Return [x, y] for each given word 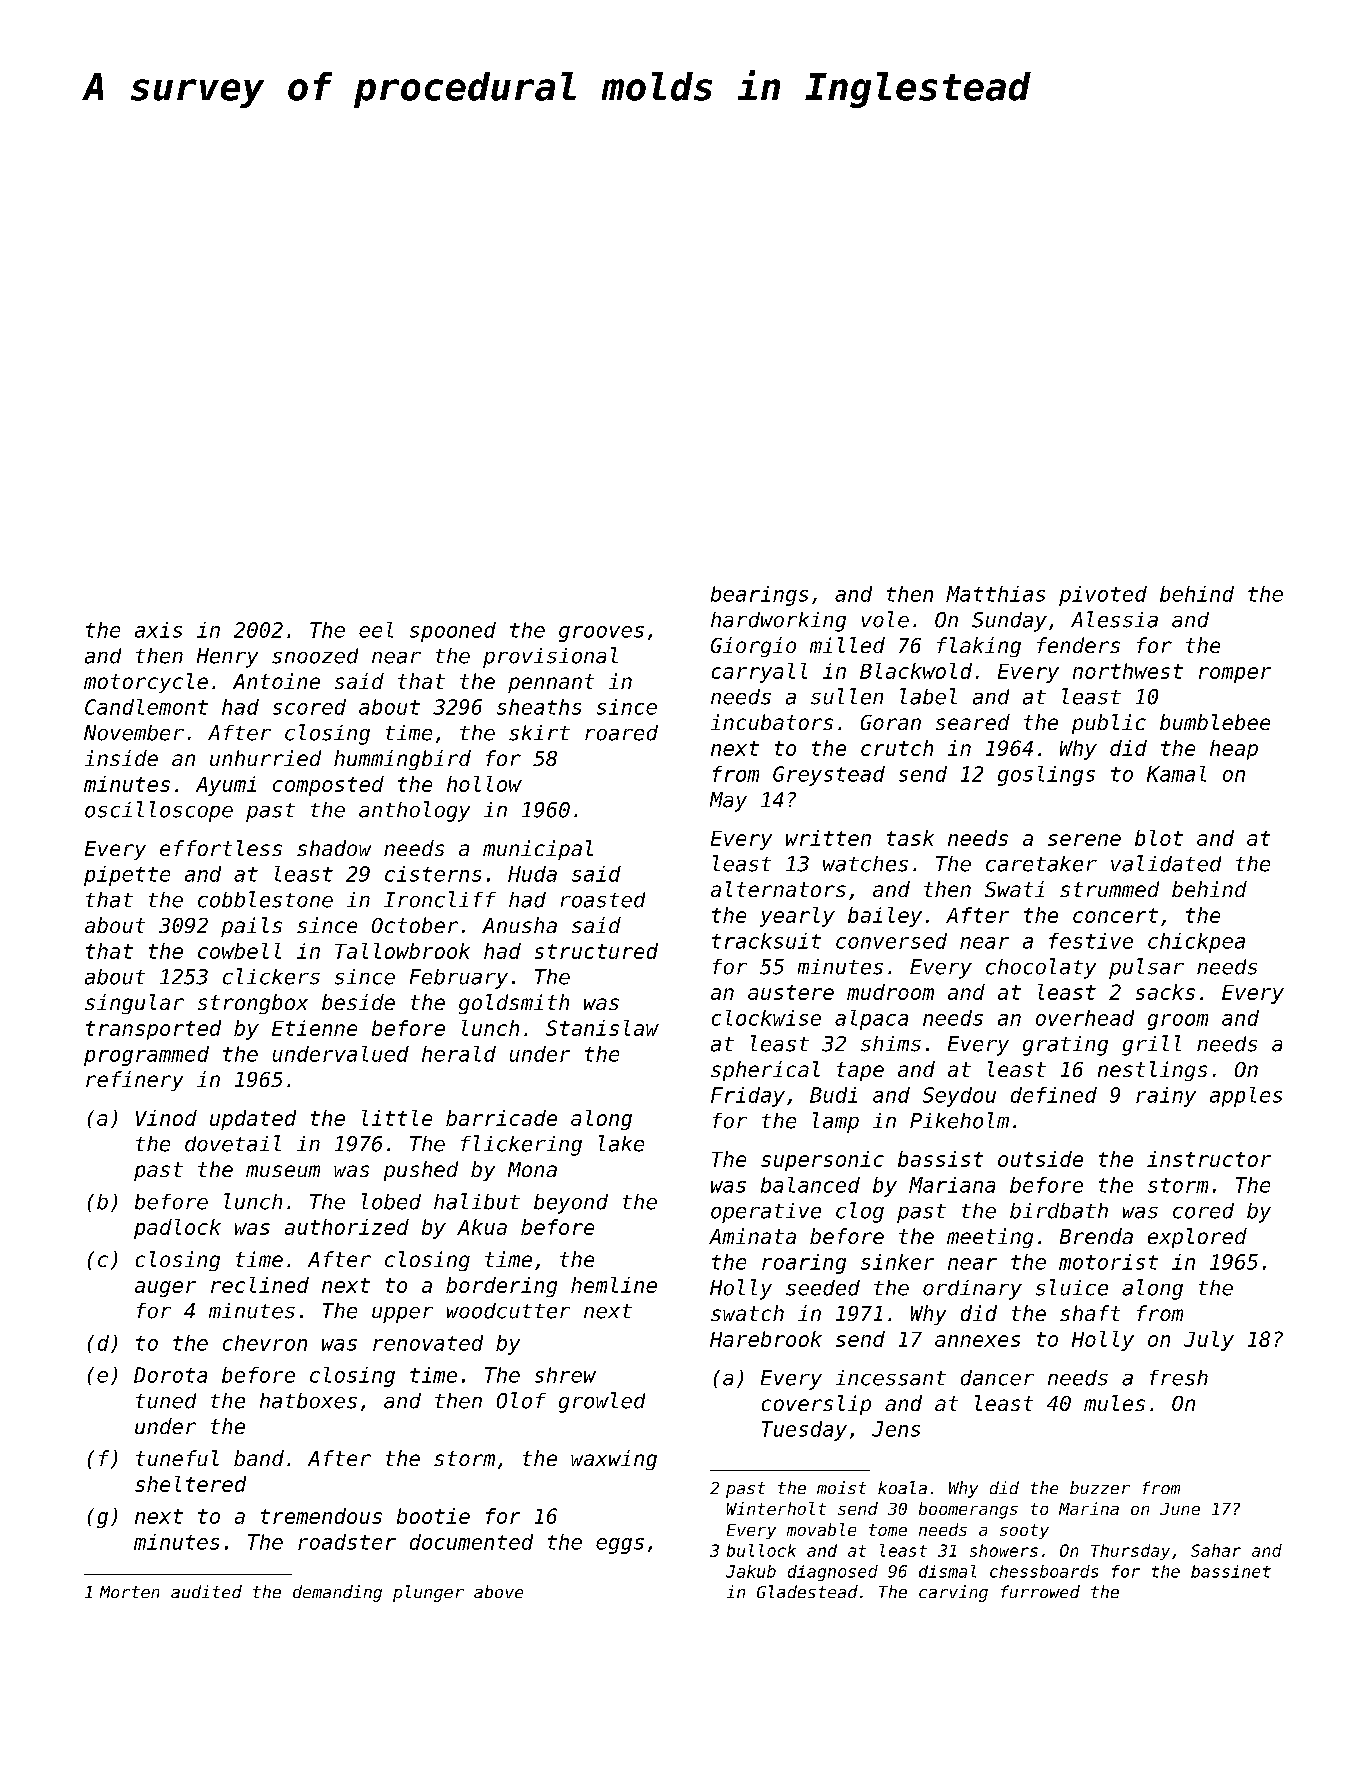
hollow [484, 784]
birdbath [1059, 1211]
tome [888, 1530]
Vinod [166, 1118]
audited [206, 1591]
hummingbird [402, 760]
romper [1235, 675]
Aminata [752, 1236]
